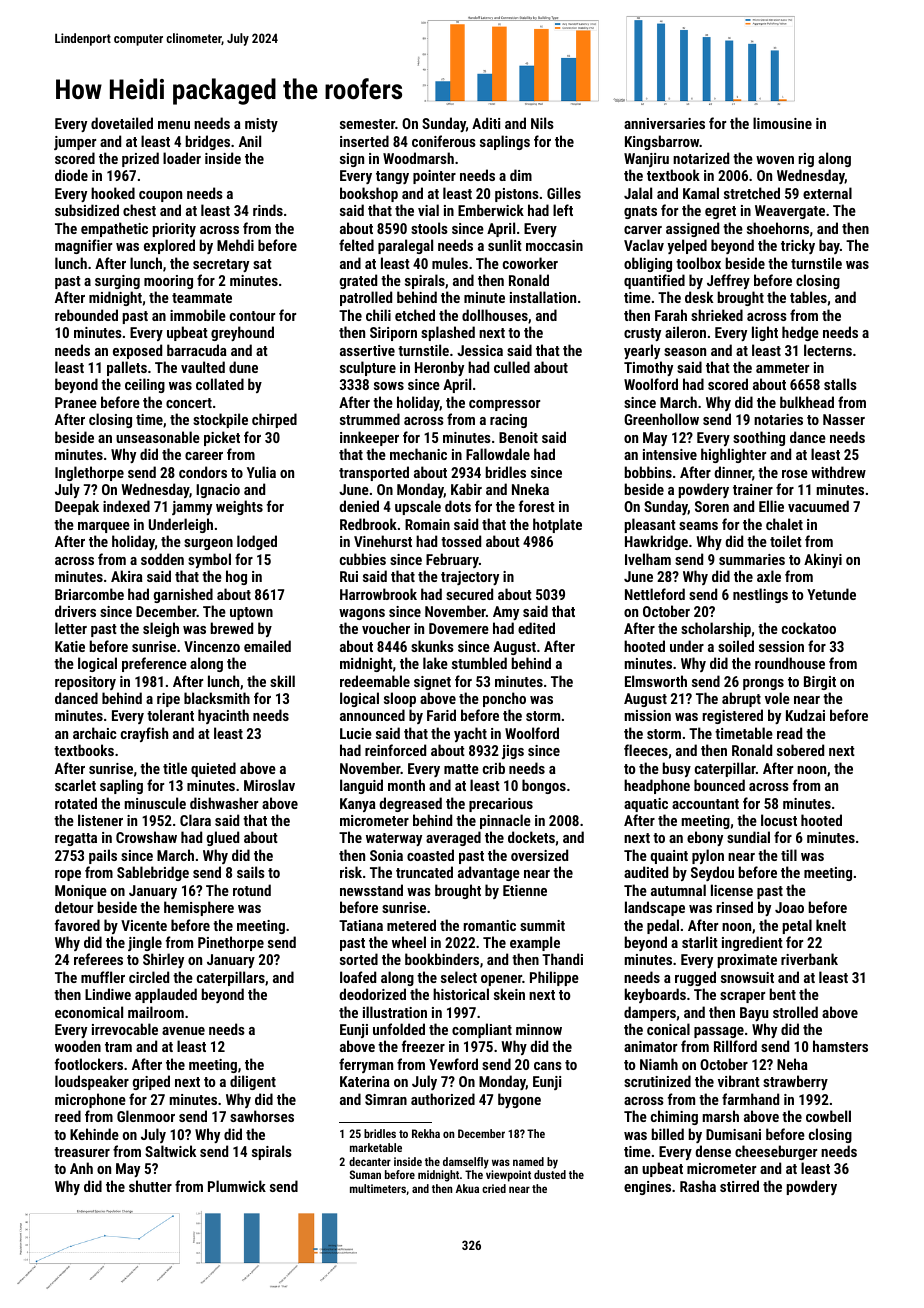 The height and width of the screenshot is (1308, 924). Describe the element at coordinates (358, 281) in the screenshot. I see `grated` at that location.
